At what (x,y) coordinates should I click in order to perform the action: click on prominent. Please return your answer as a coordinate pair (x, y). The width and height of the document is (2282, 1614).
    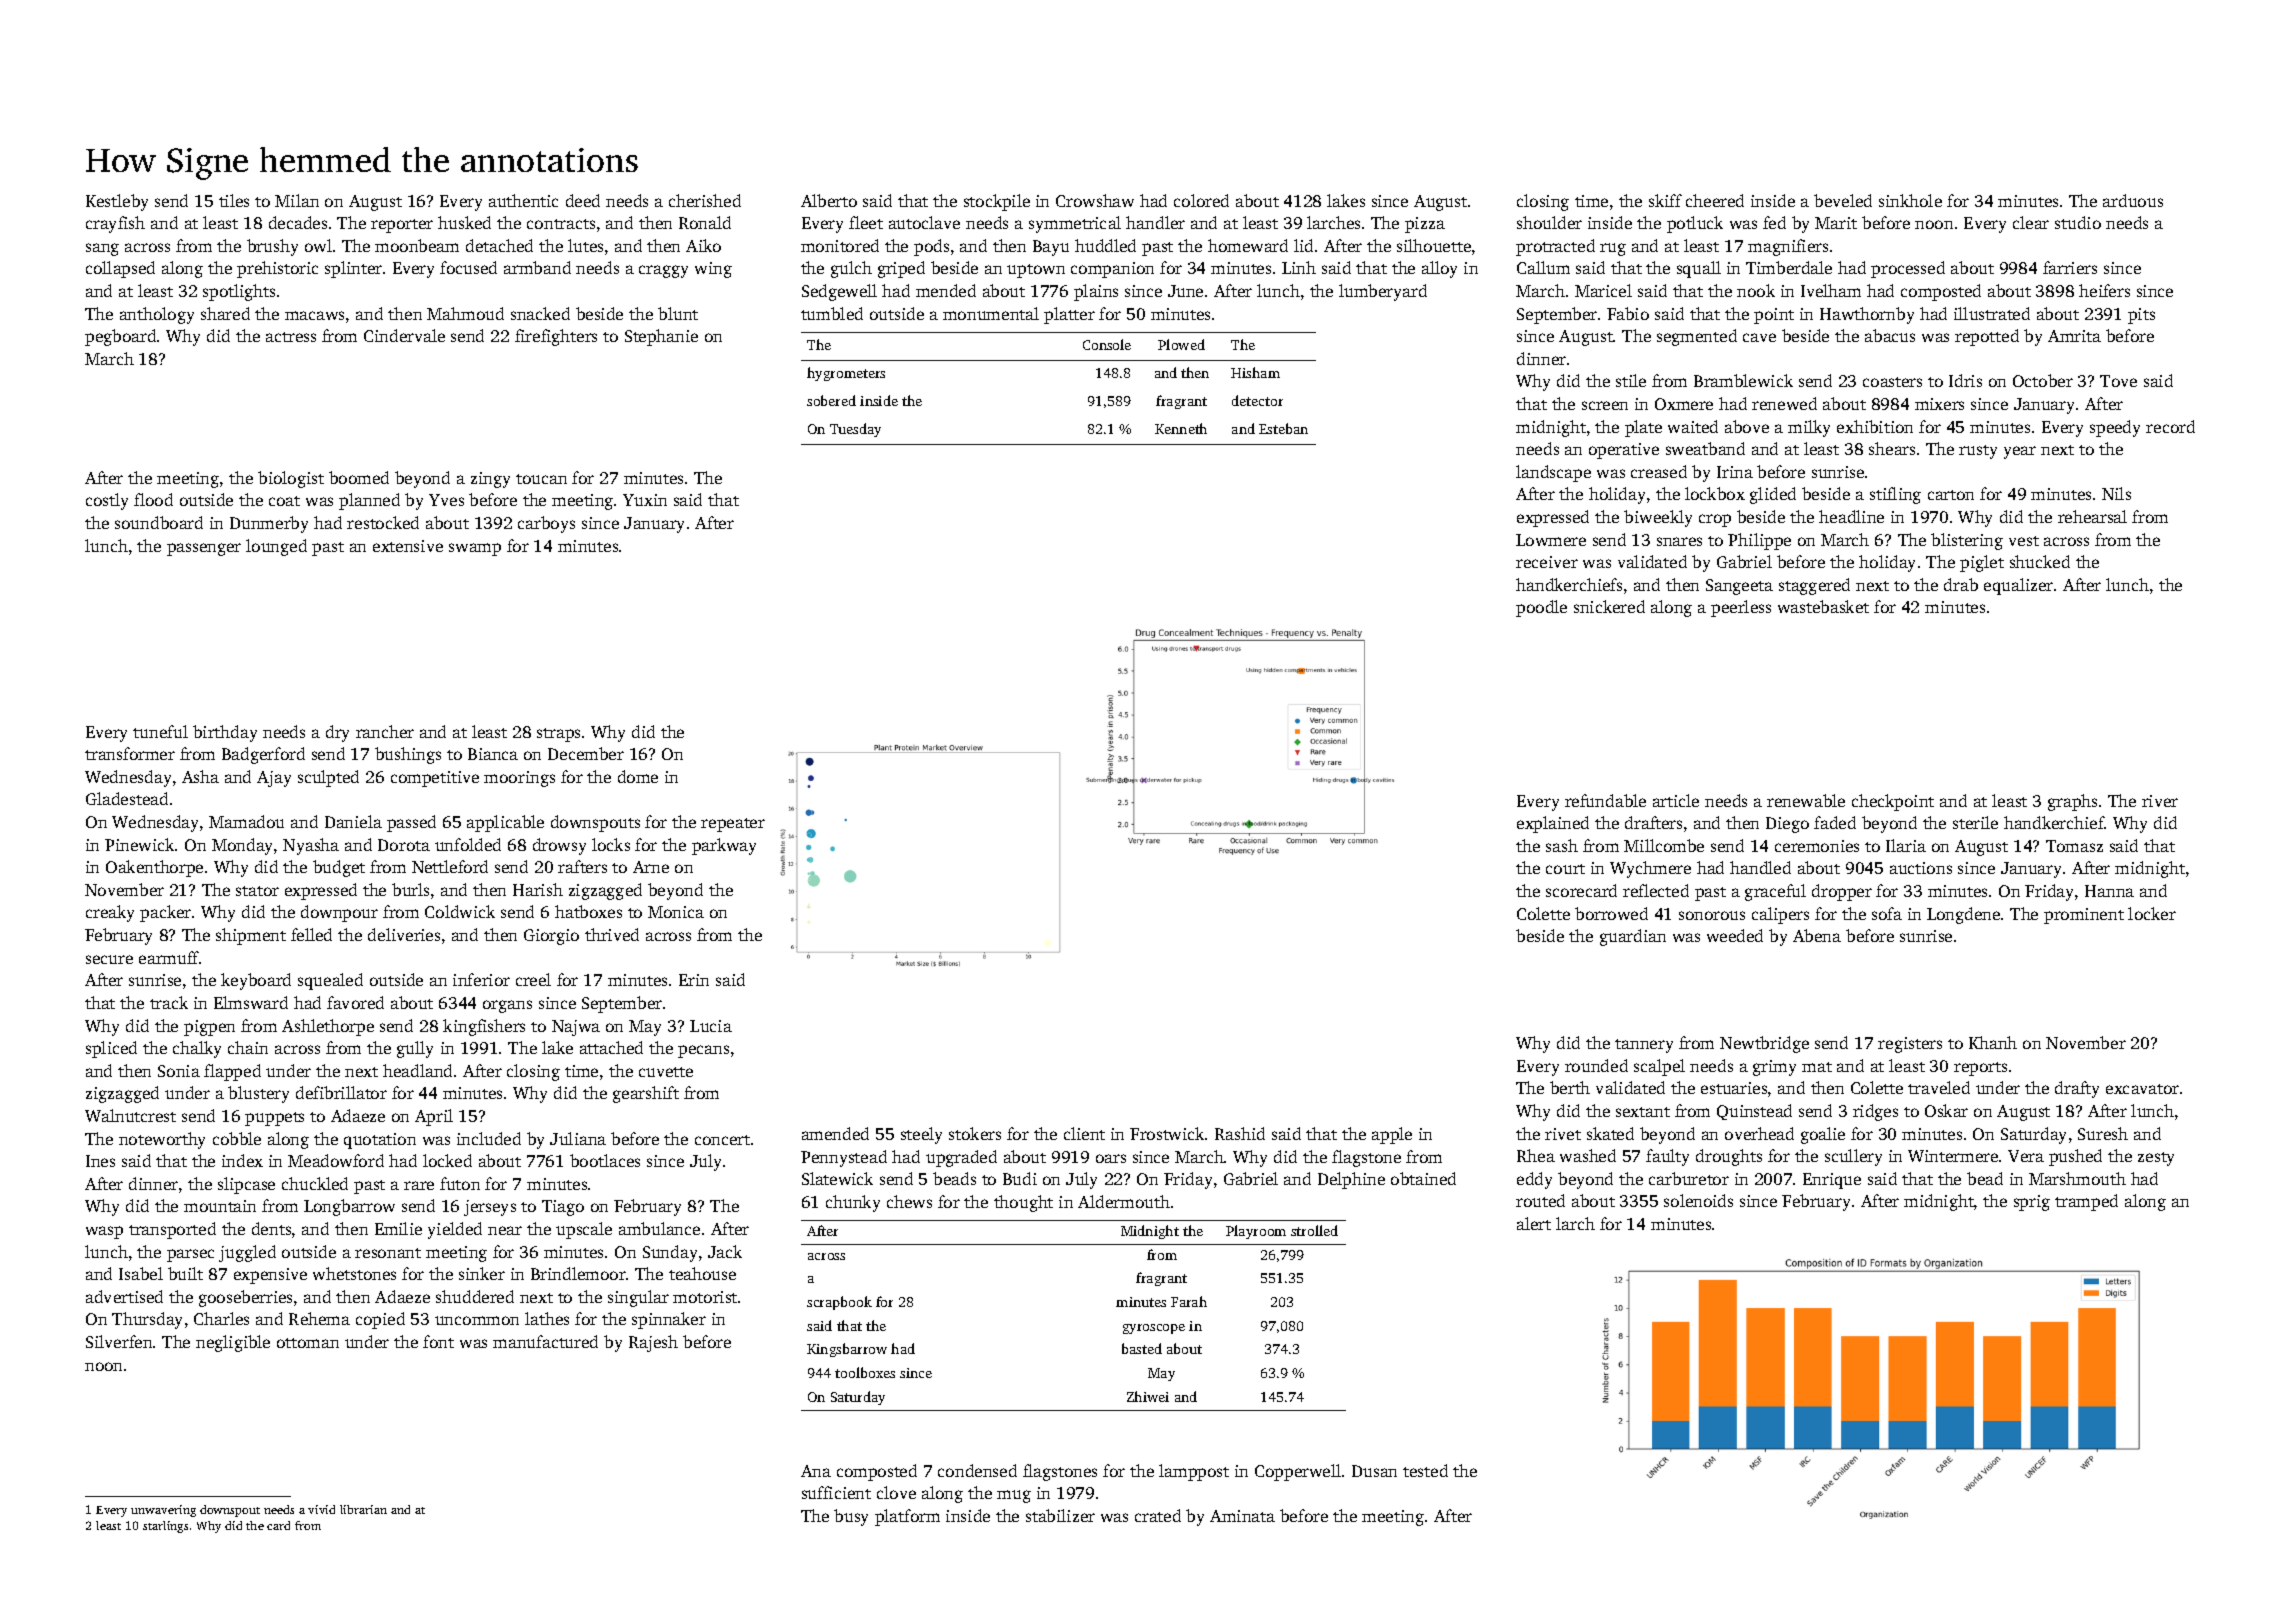
    Looking at the image, I should click on (2084, 916).
